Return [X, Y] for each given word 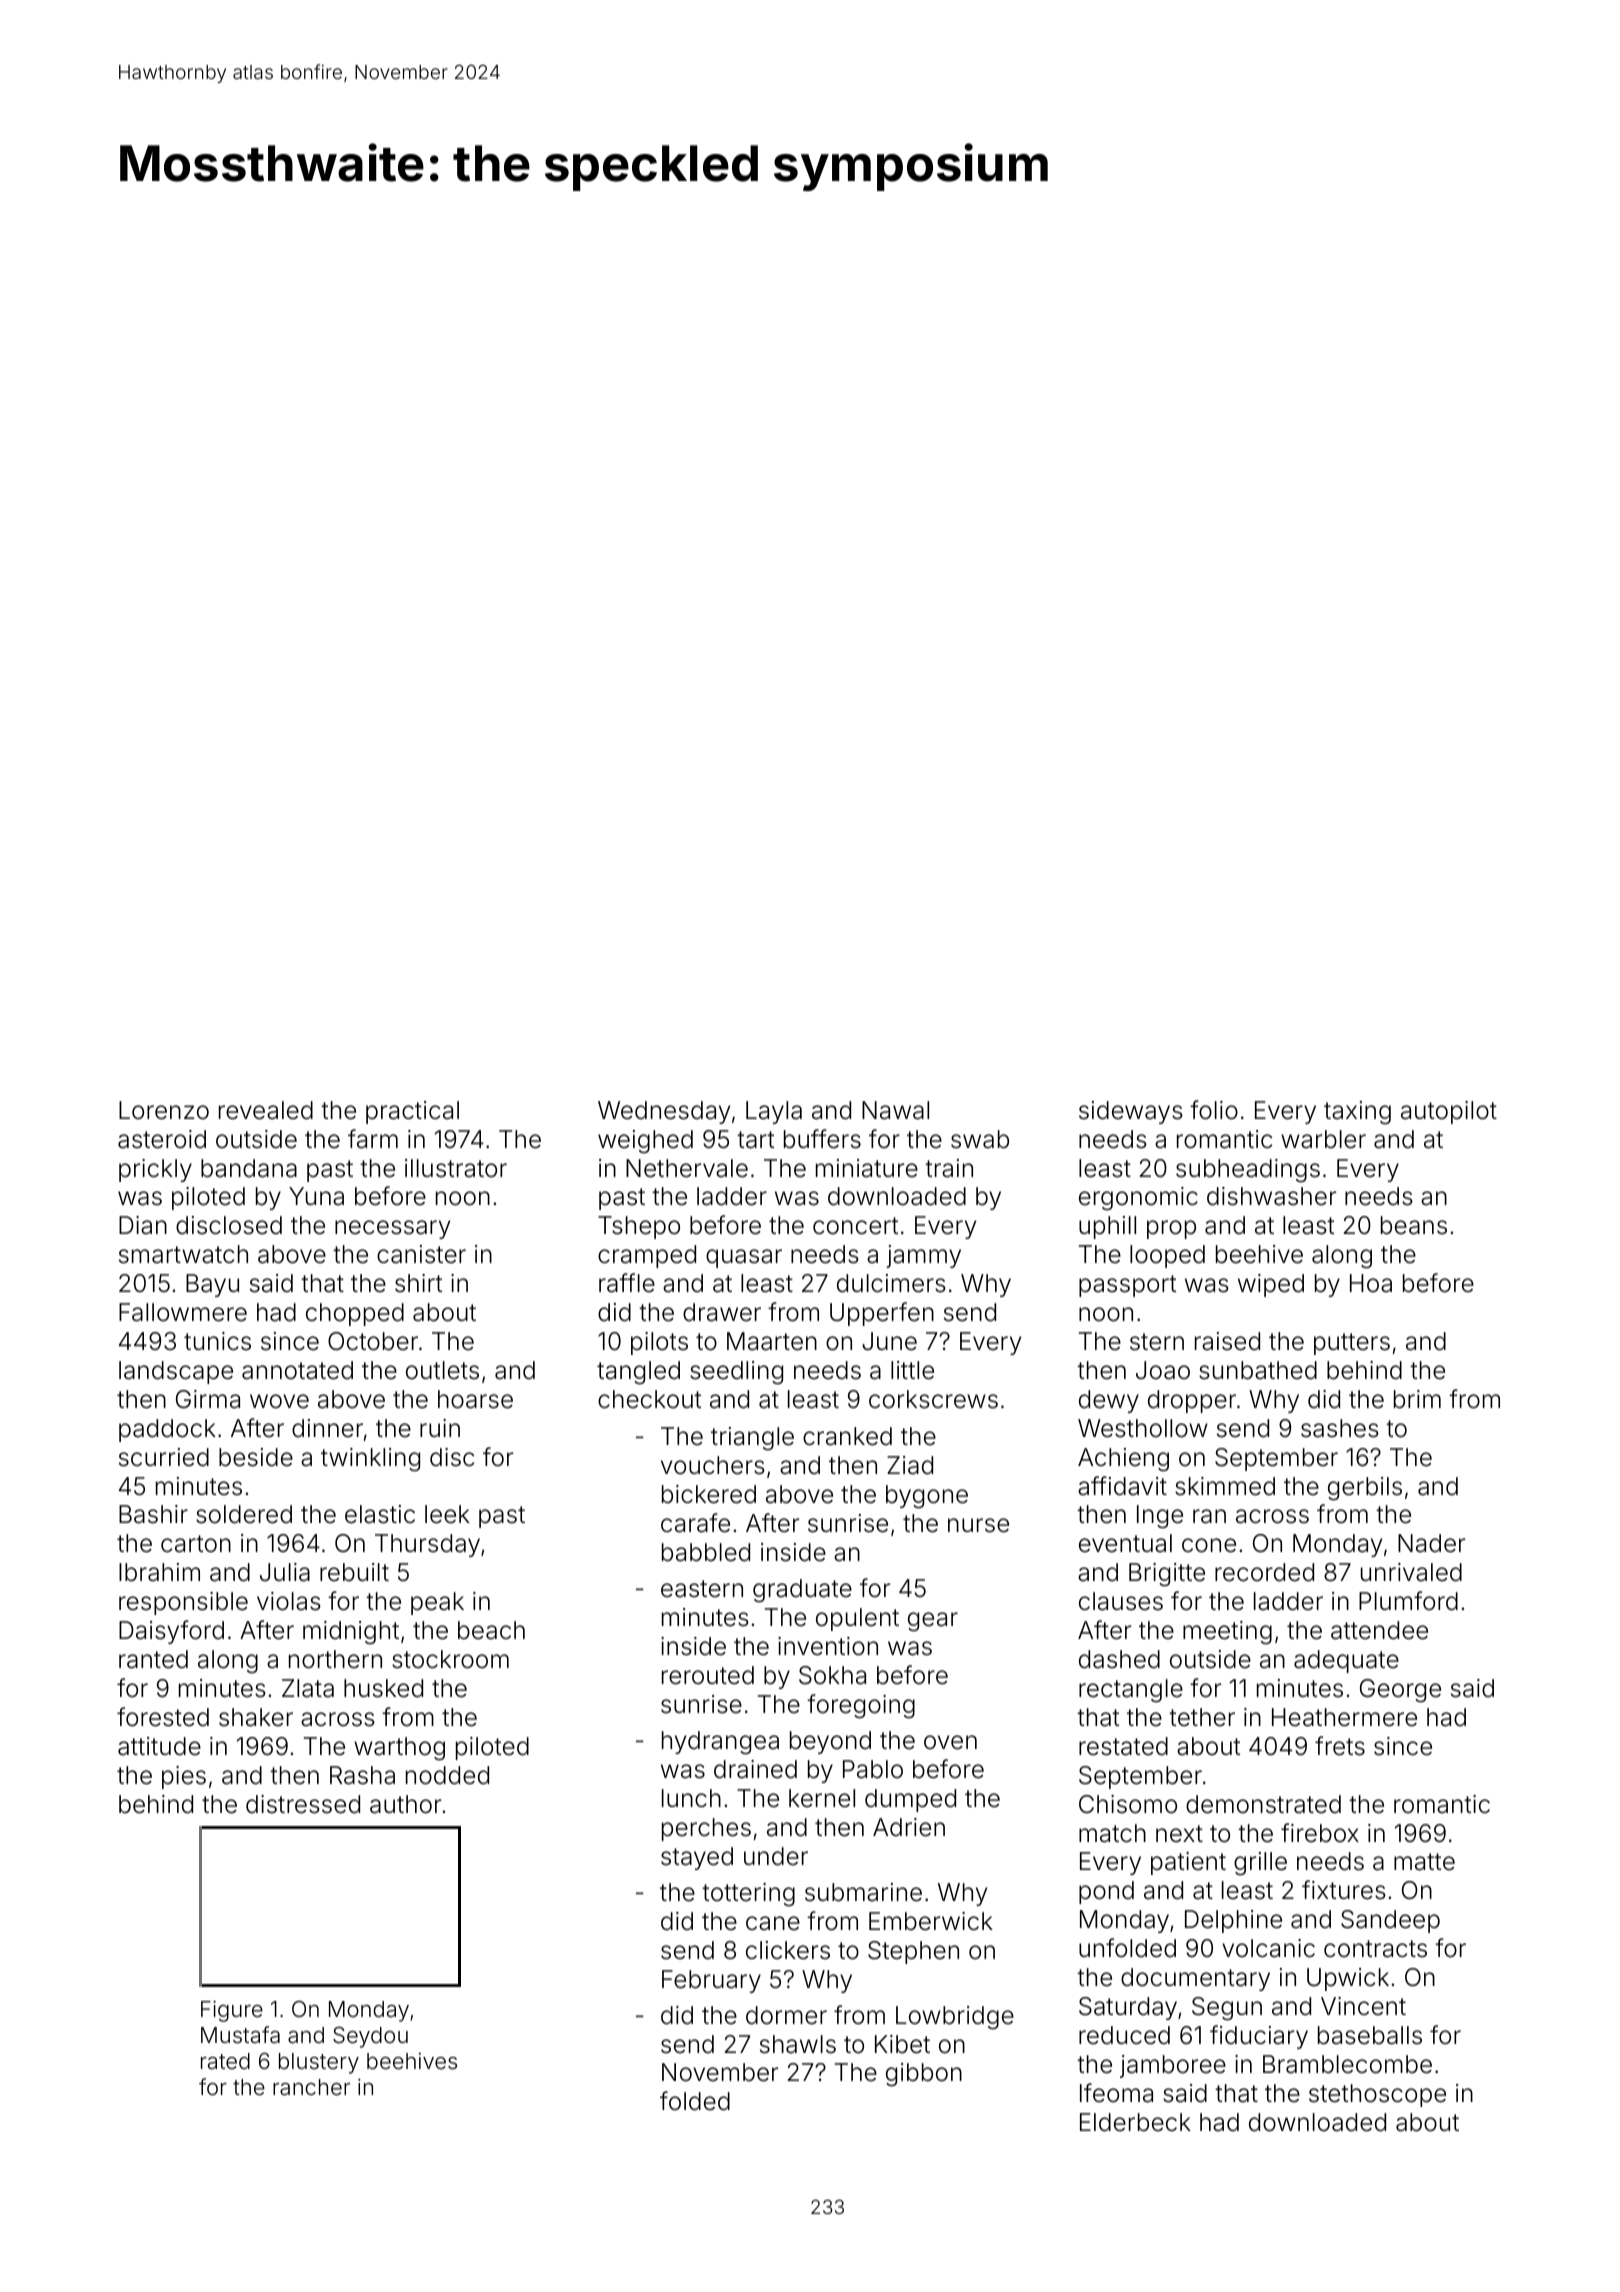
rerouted [708, 1675]
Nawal [895, 1110]
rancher [311, 2087]
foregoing [861, 1706]
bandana [249, 1168]
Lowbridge [955, 2018]
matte [1424, 1862]
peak [437, 1603]
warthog [399, 1749]
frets [1340, 1746]
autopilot [1449, 1112]
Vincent [1363, 2006]
